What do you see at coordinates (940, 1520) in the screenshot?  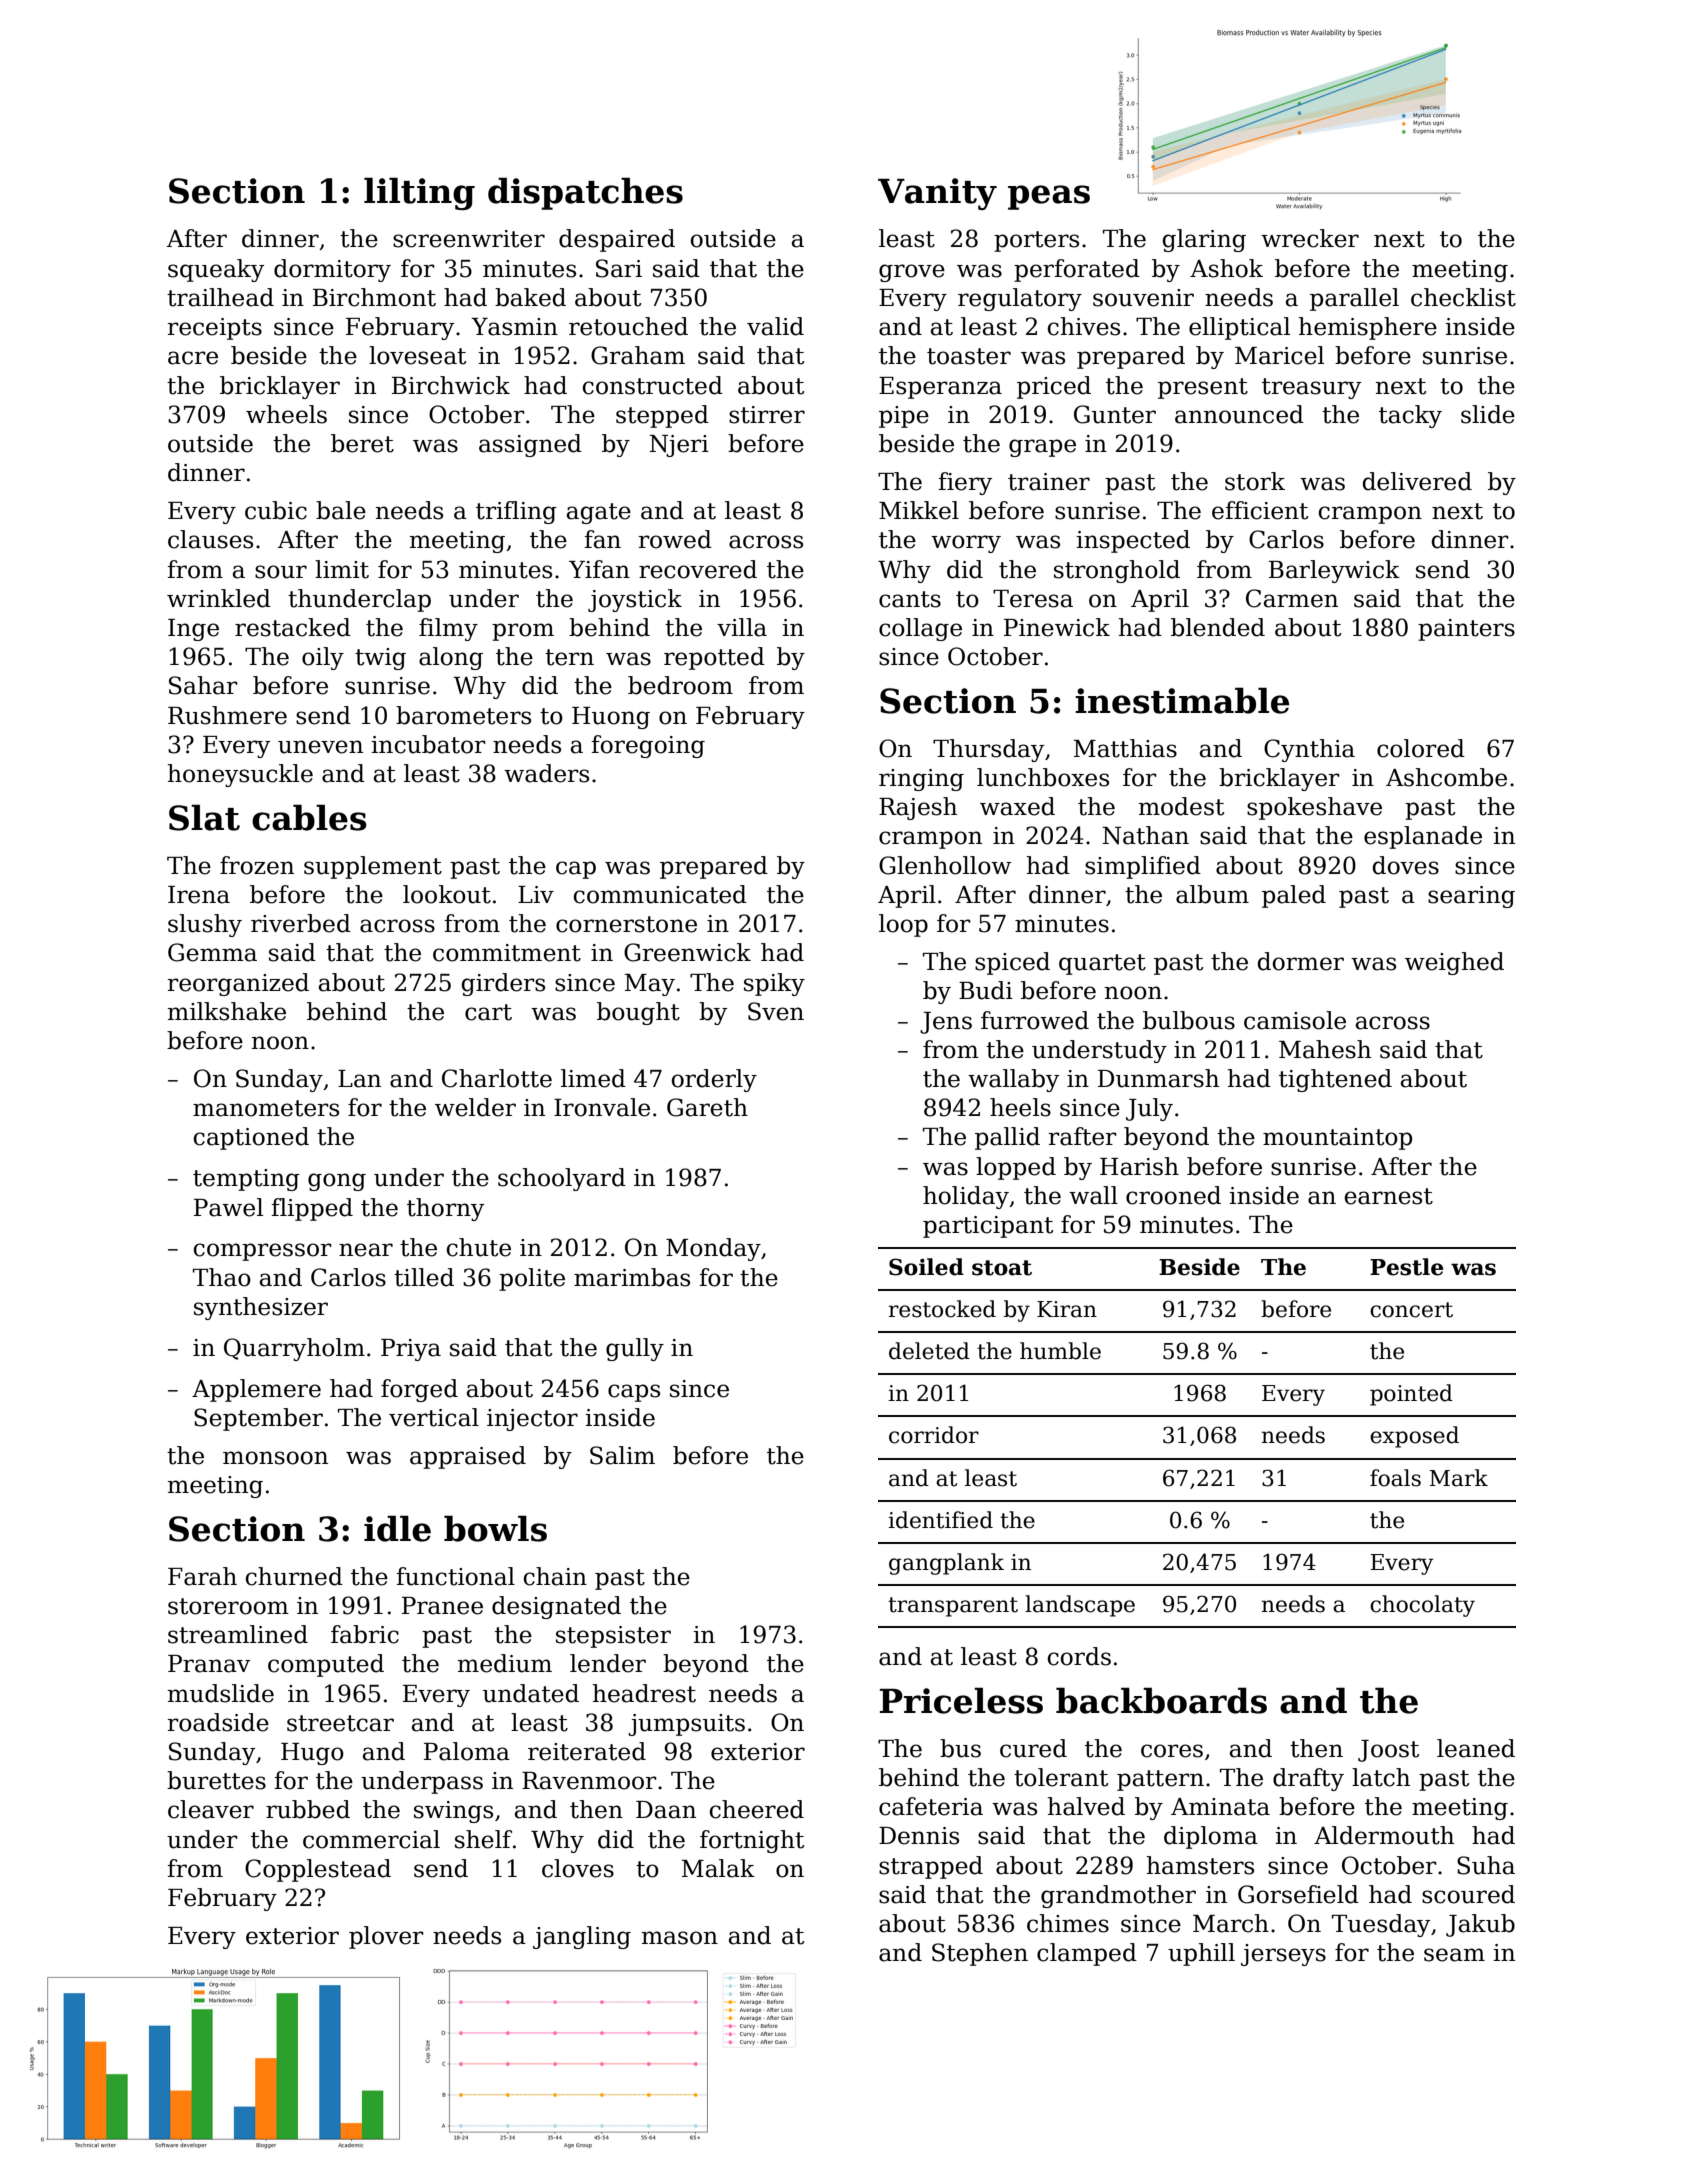 I see `identified` at bounding box center [940, 1520].
